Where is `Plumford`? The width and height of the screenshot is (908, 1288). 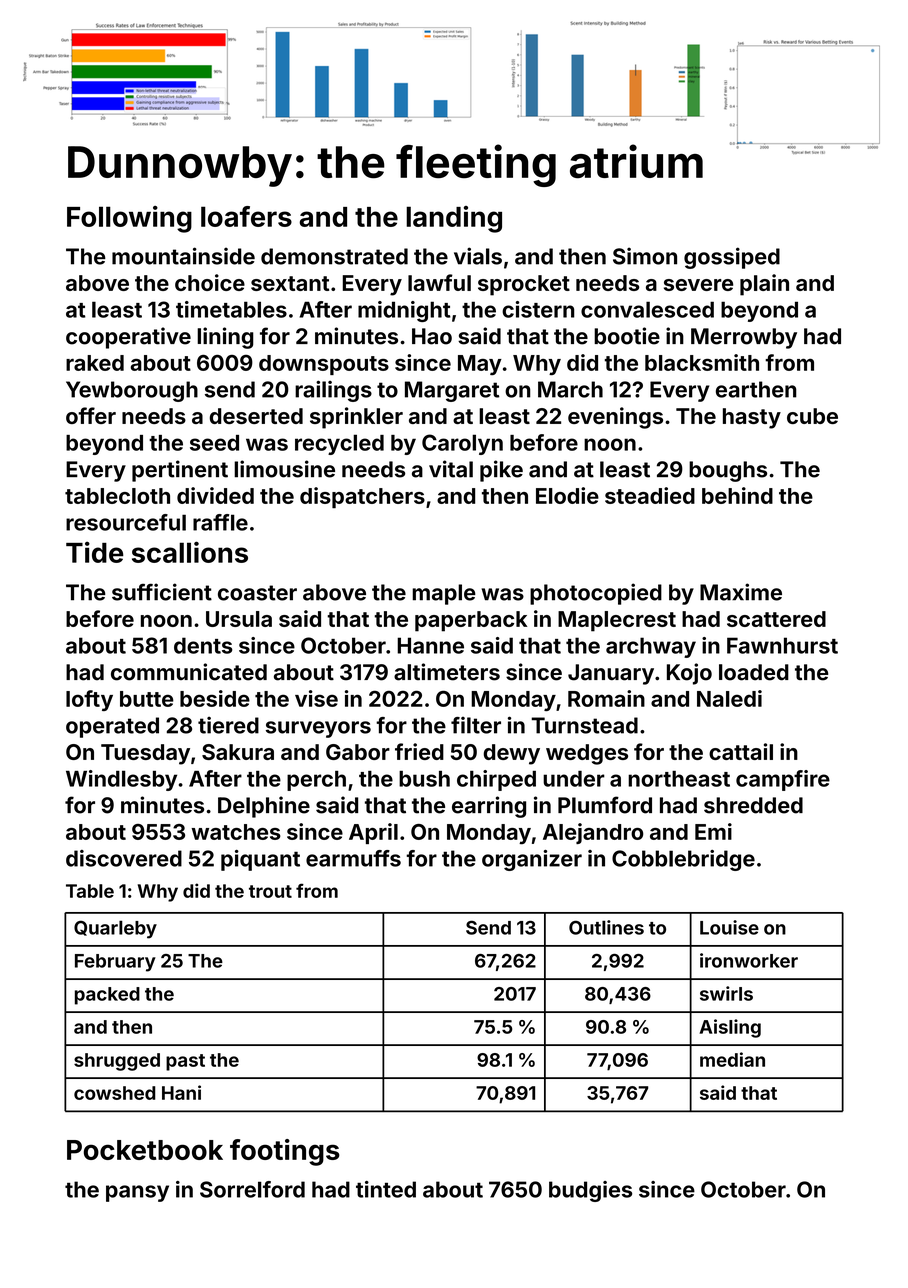 Plumford is located at coordinates (605, 805).
